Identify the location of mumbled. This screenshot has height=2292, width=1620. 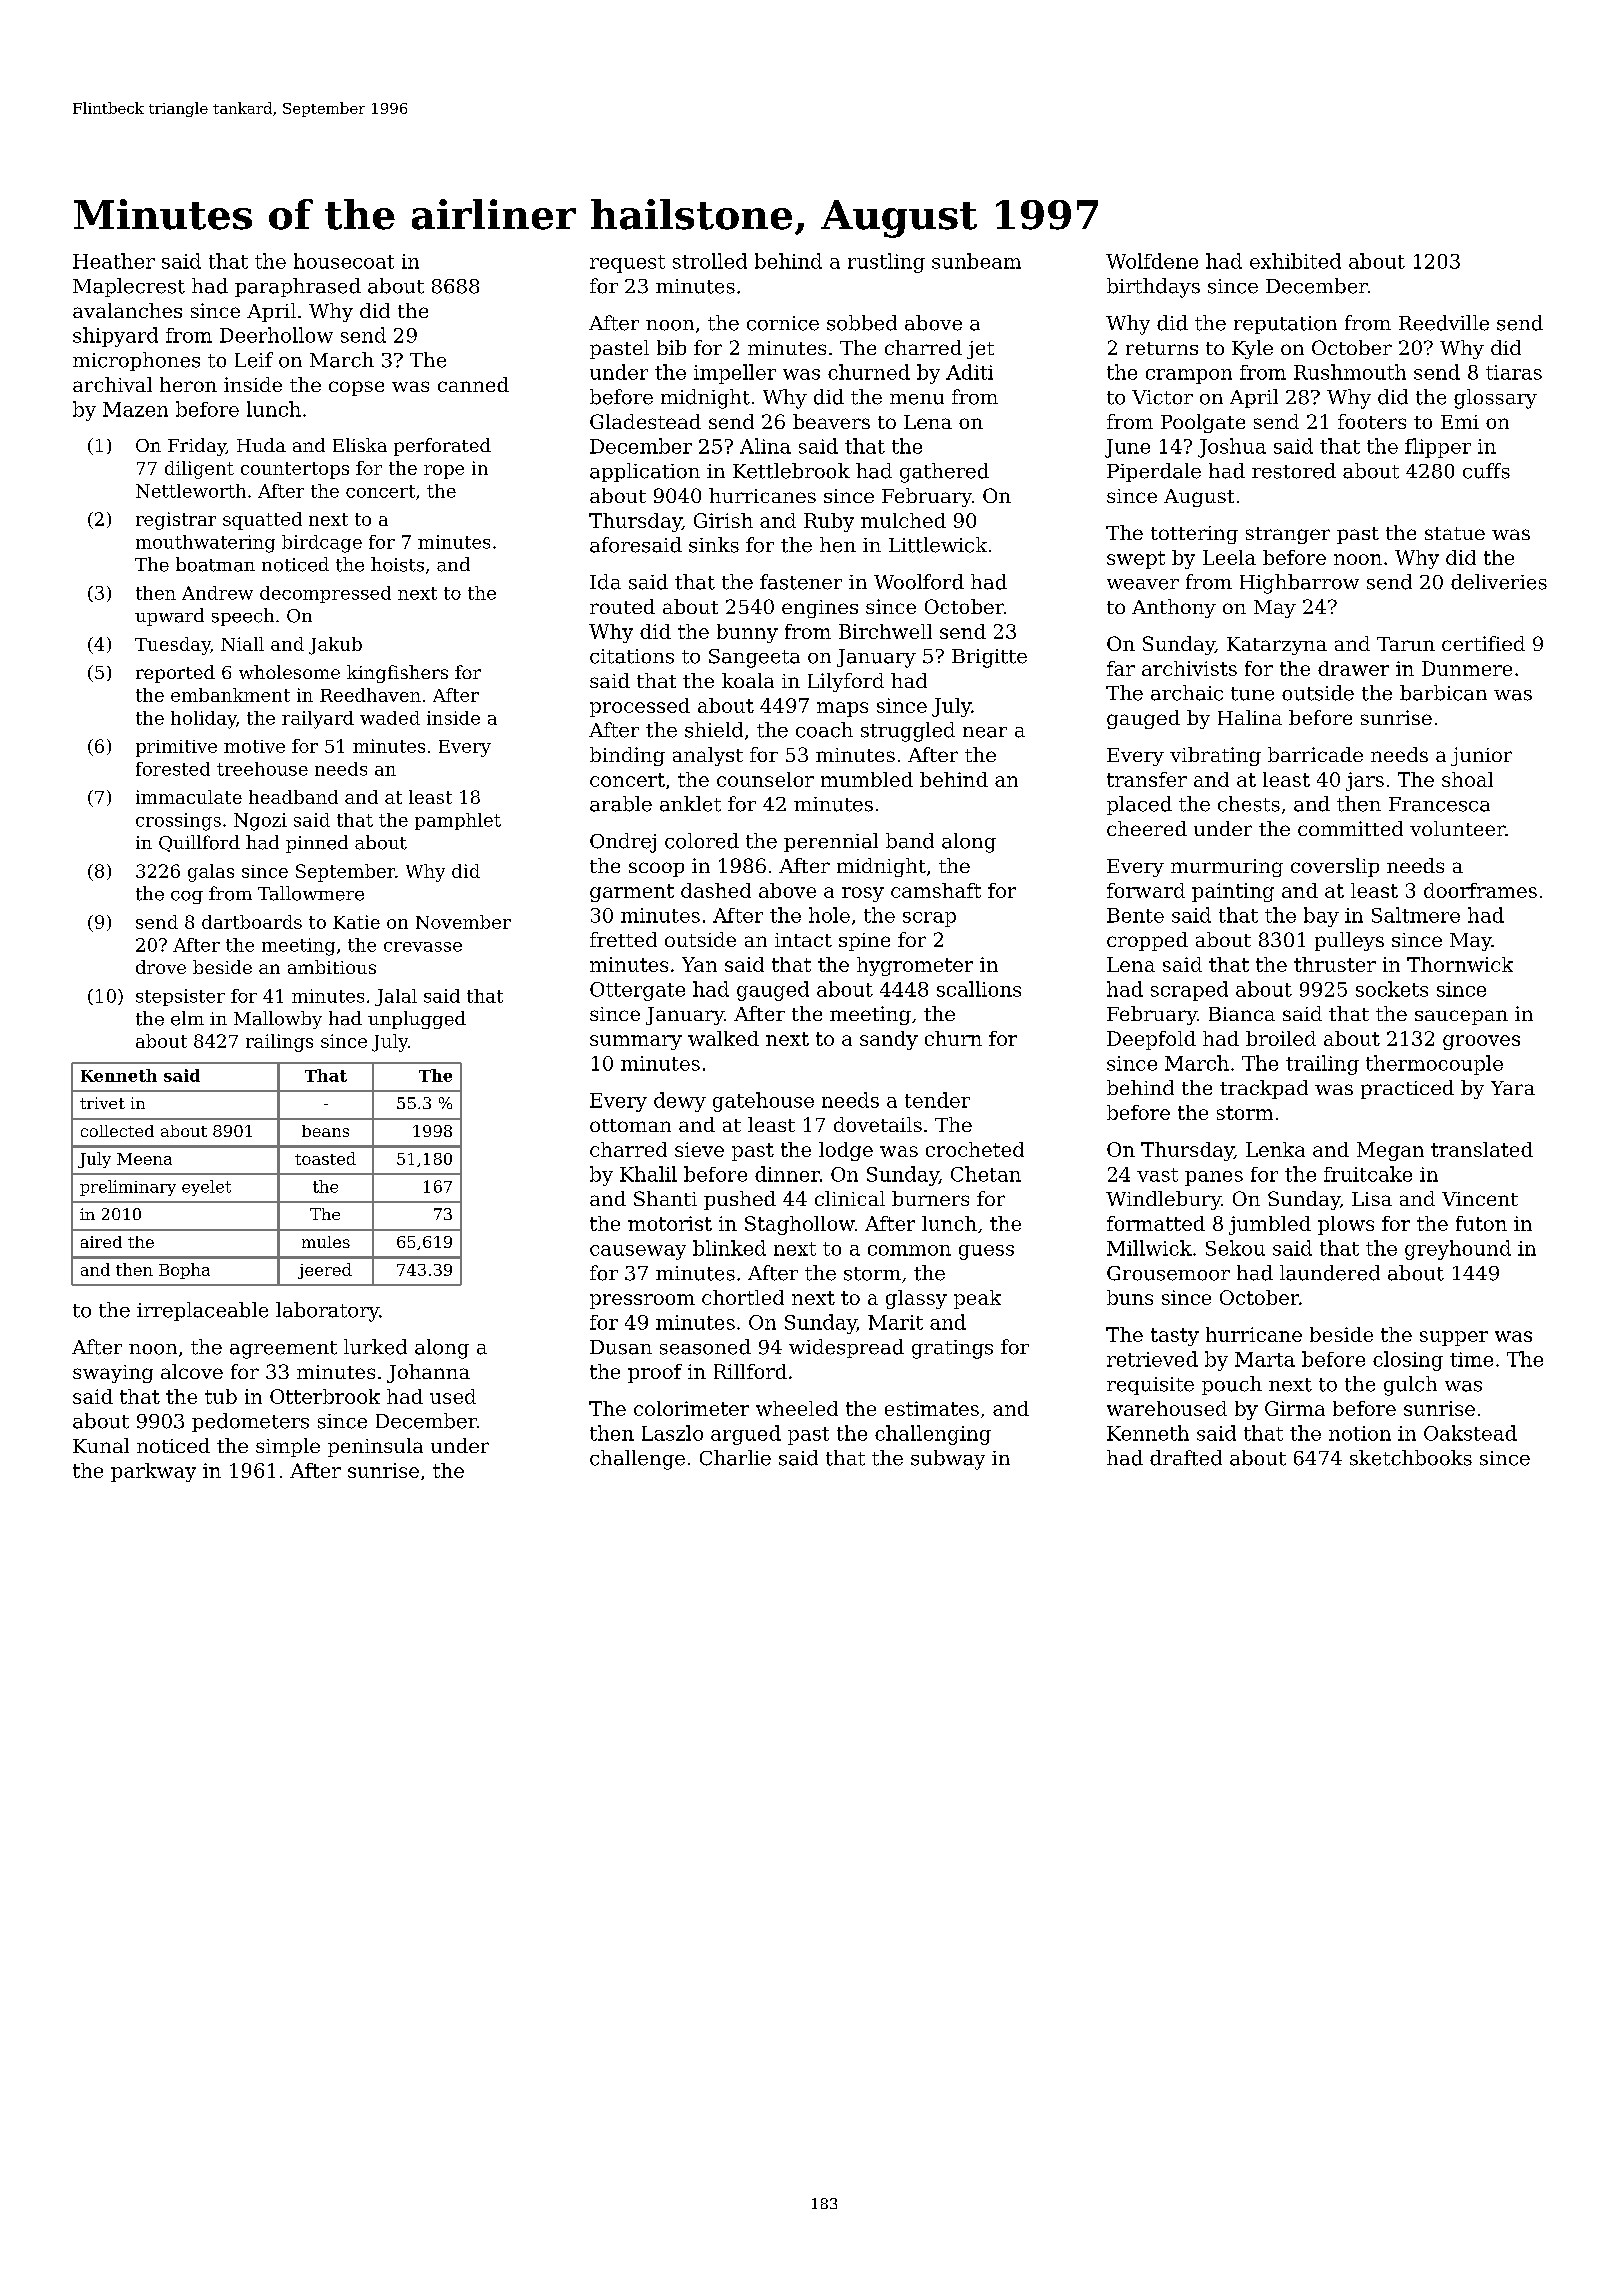
(867, 779).
